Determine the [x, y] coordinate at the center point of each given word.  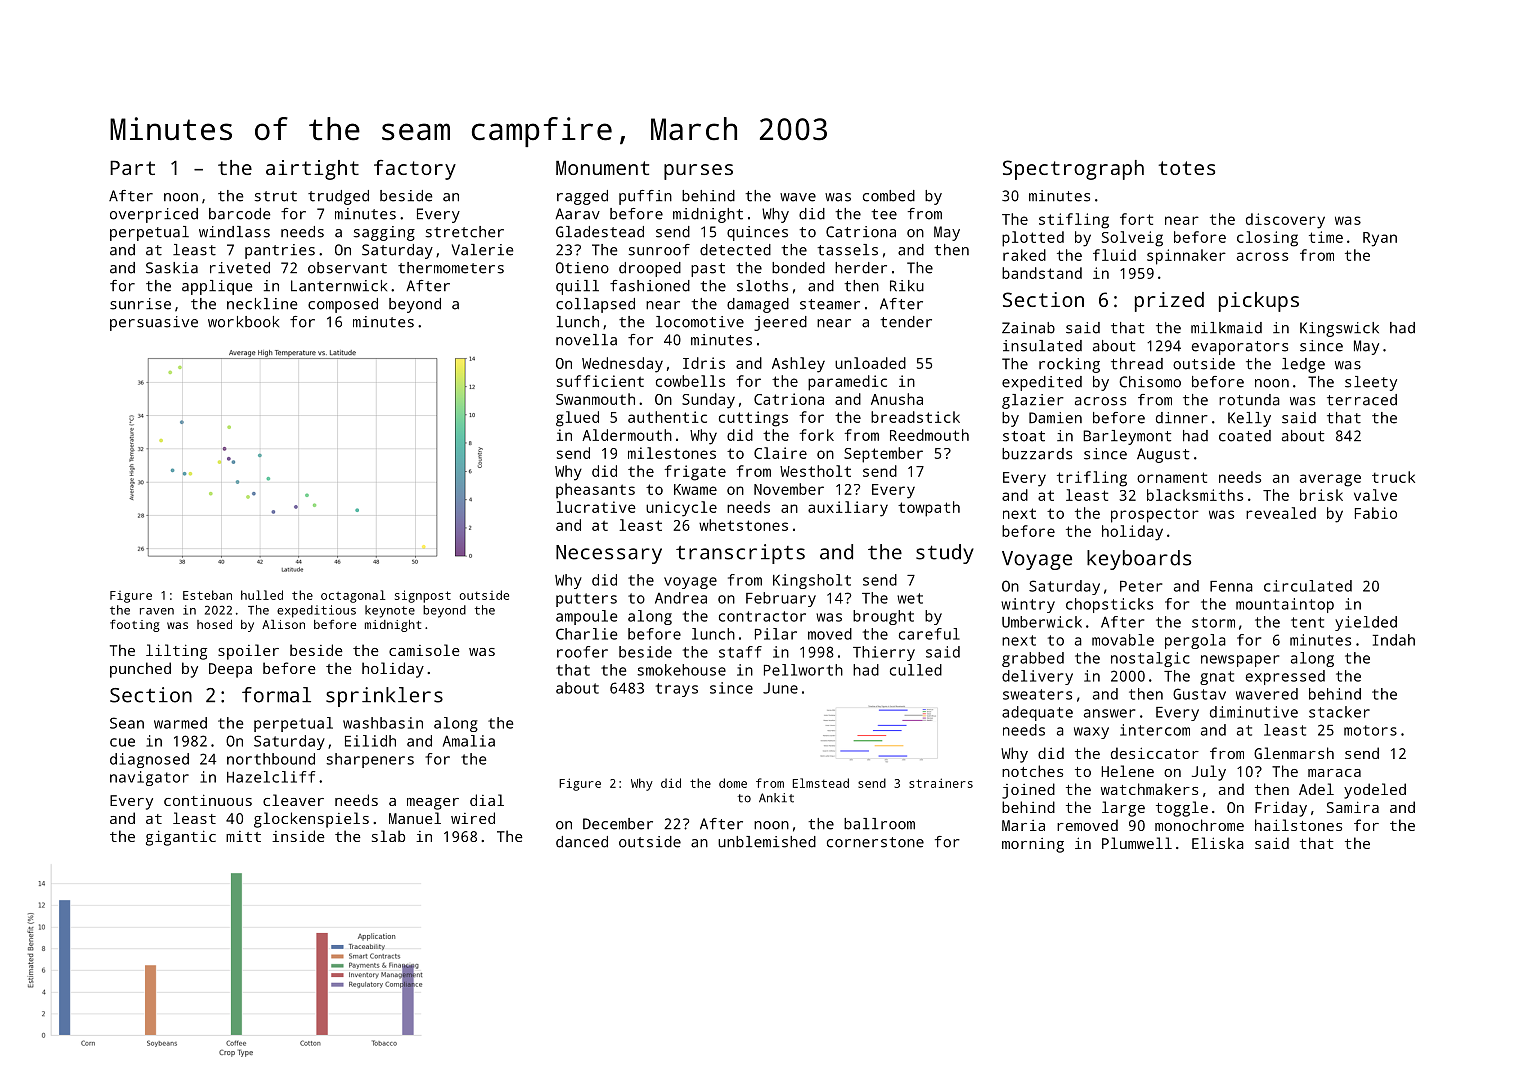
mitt [243, 836]
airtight [312, 170]
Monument [602, 167]
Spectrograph [1073, 170]
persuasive [154, 323]
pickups [1259, 302]
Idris [704, 363]
